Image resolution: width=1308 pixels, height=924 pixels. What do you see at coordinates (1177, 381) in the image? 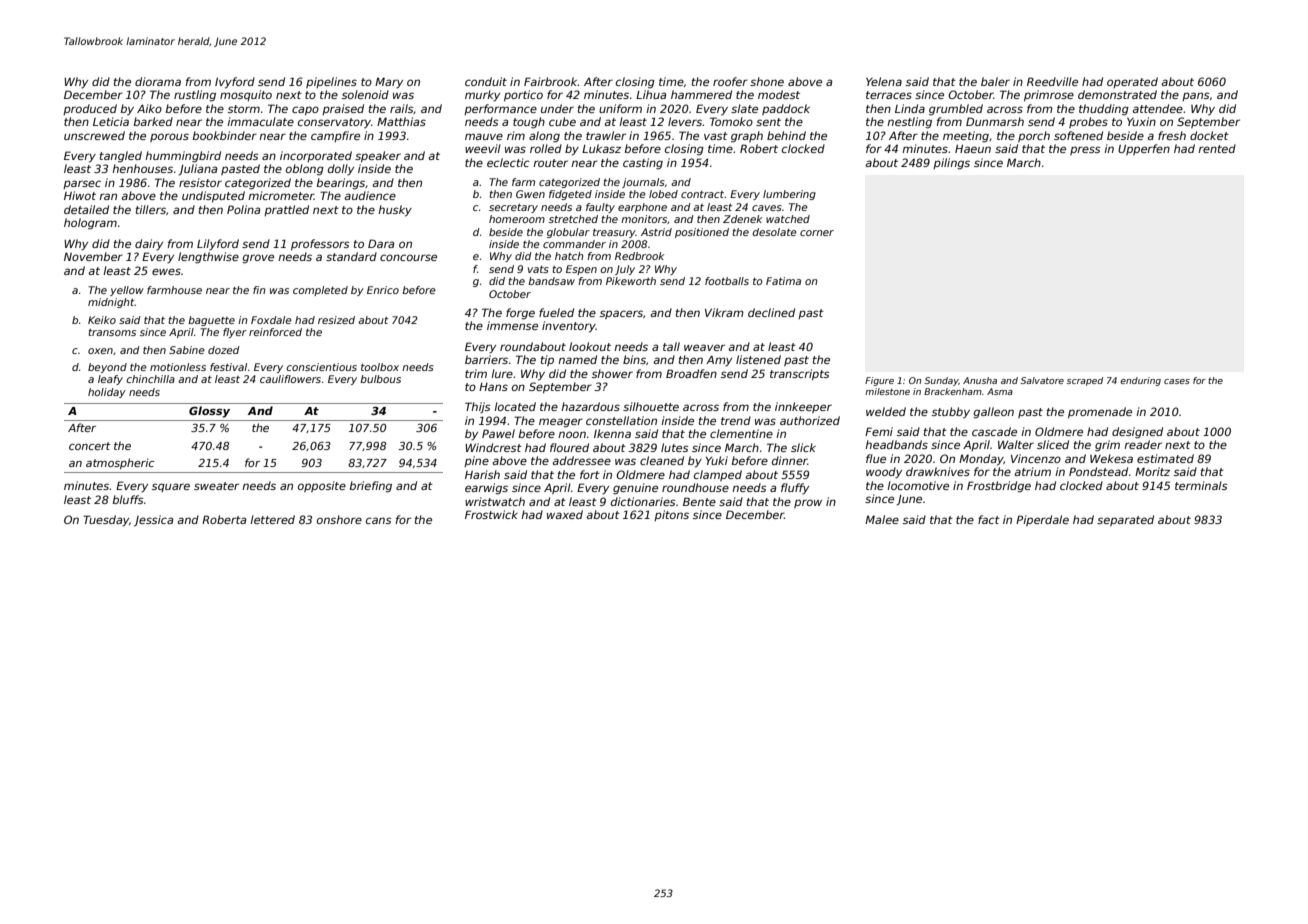
I see `cases` at bounding box center [1177, 381].
